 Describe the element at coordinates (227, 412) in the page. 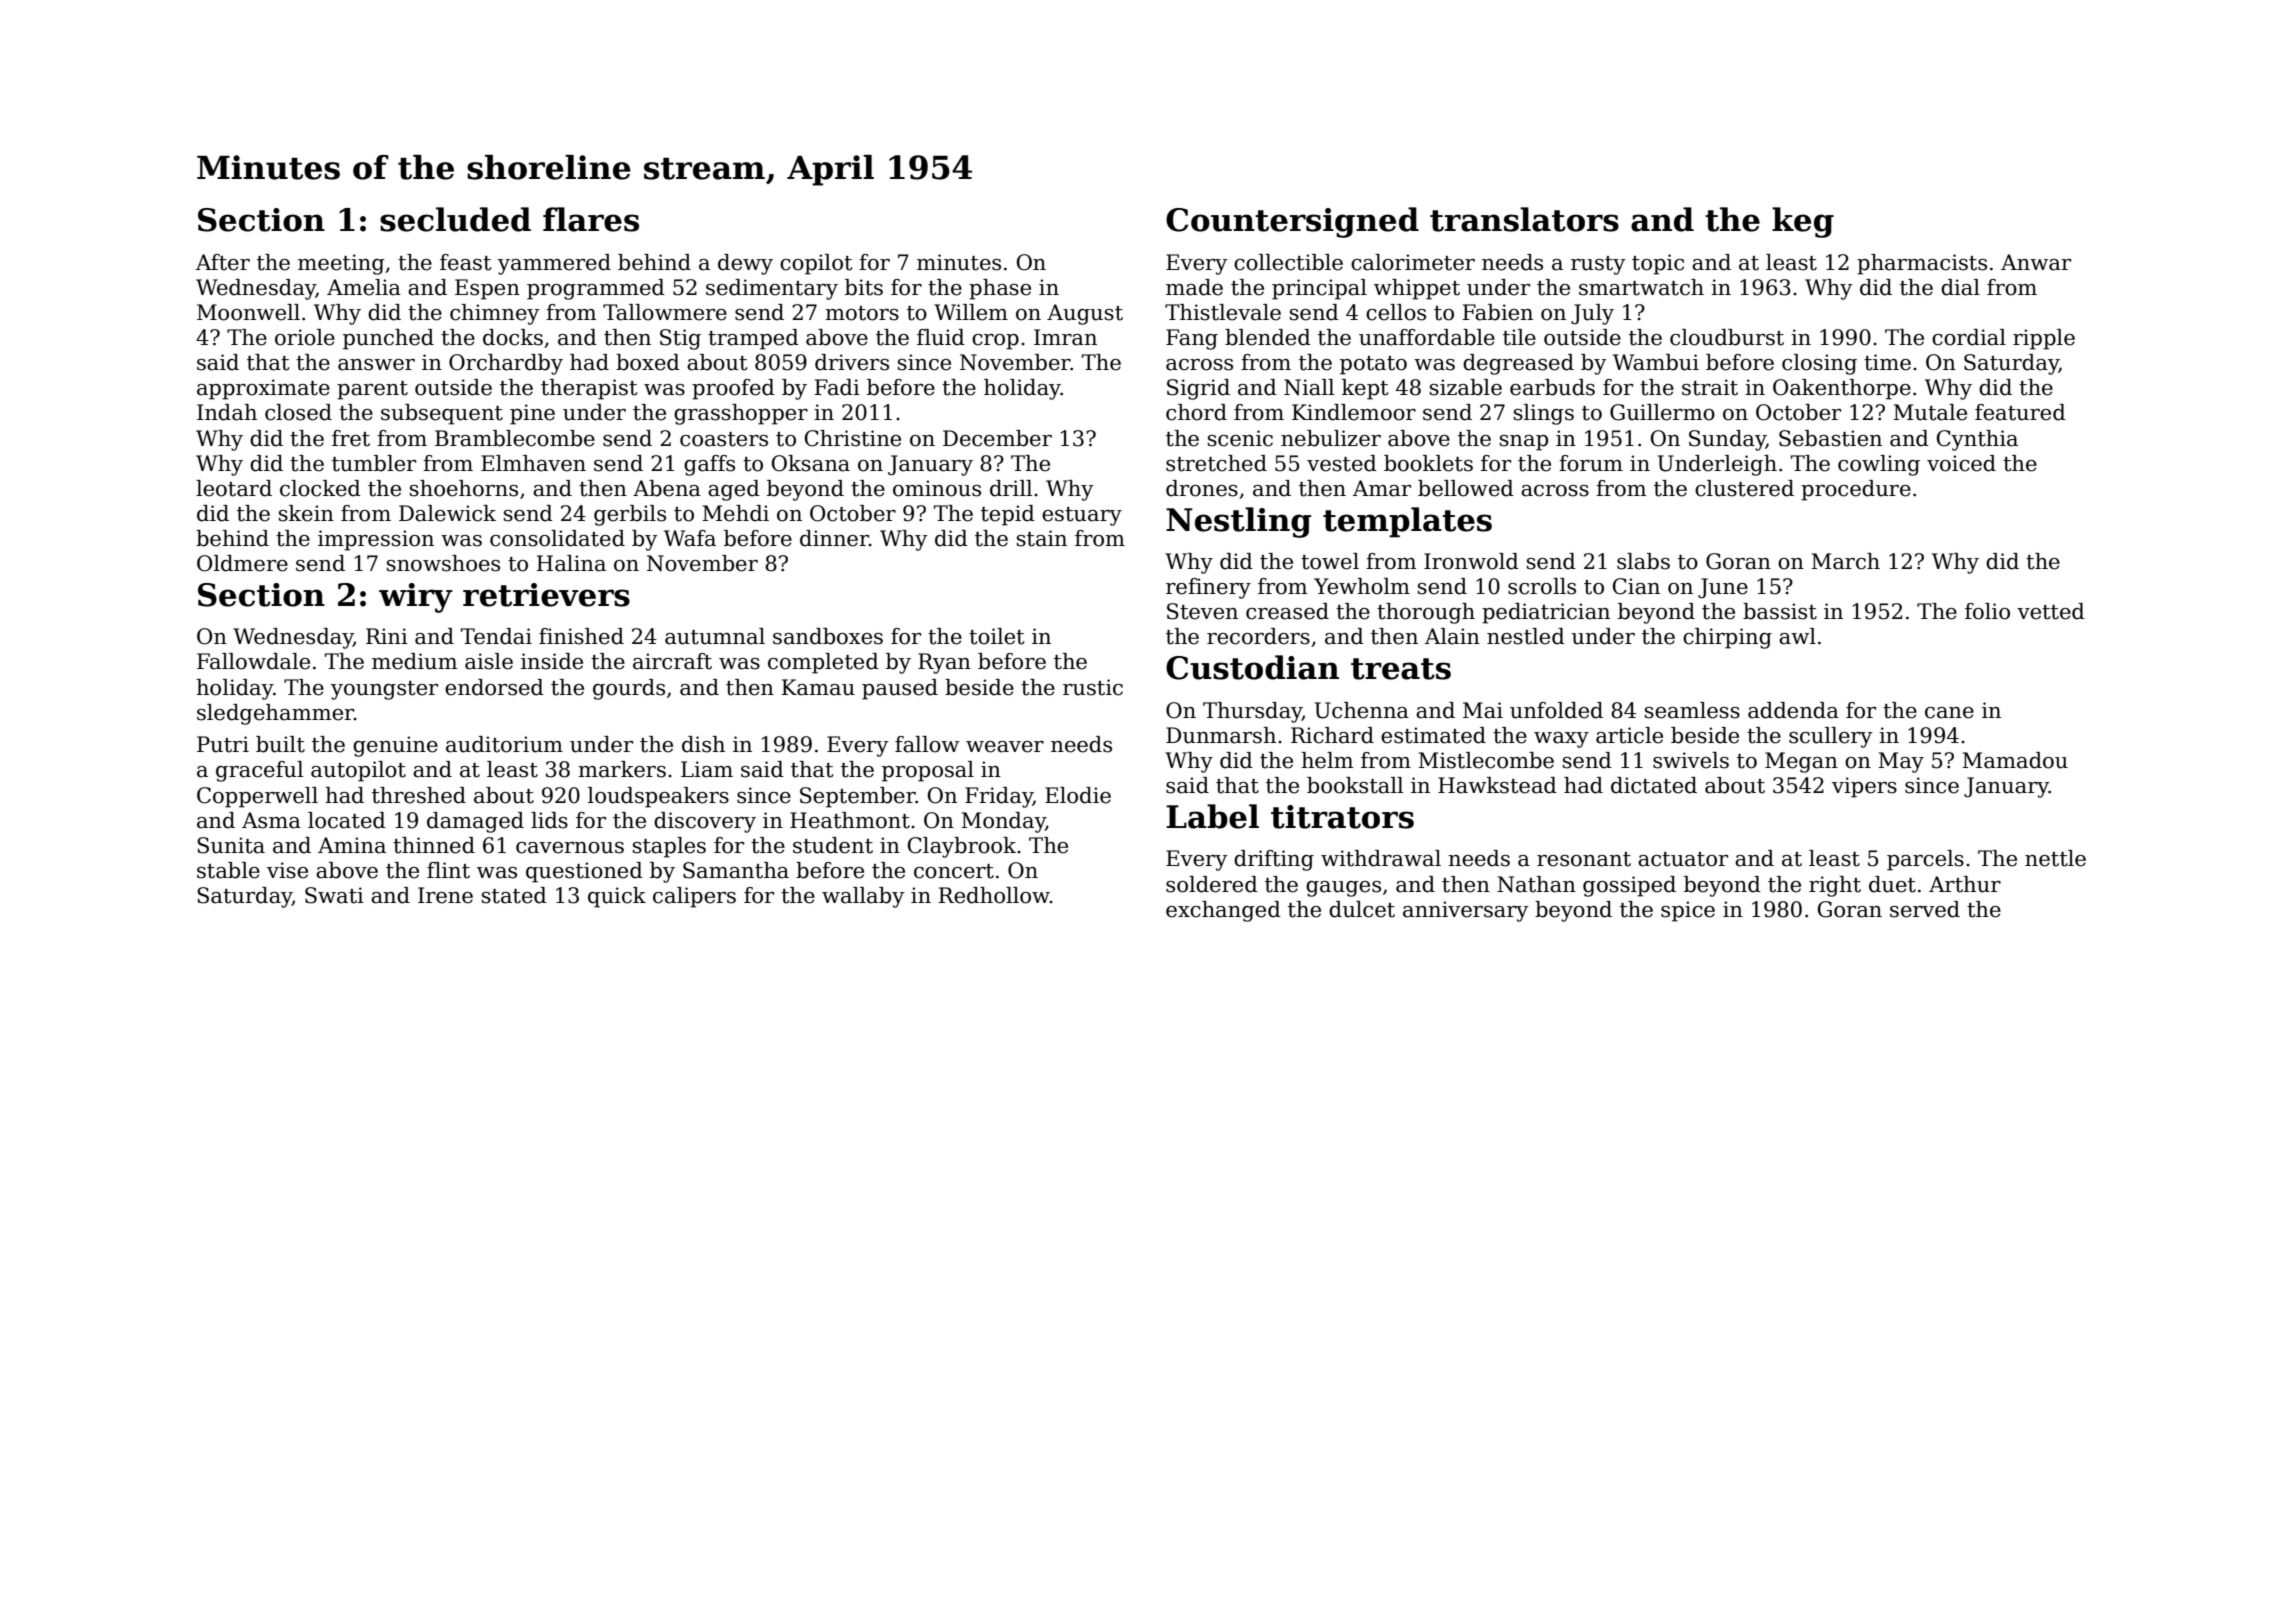

I see `Indah` at that location.
